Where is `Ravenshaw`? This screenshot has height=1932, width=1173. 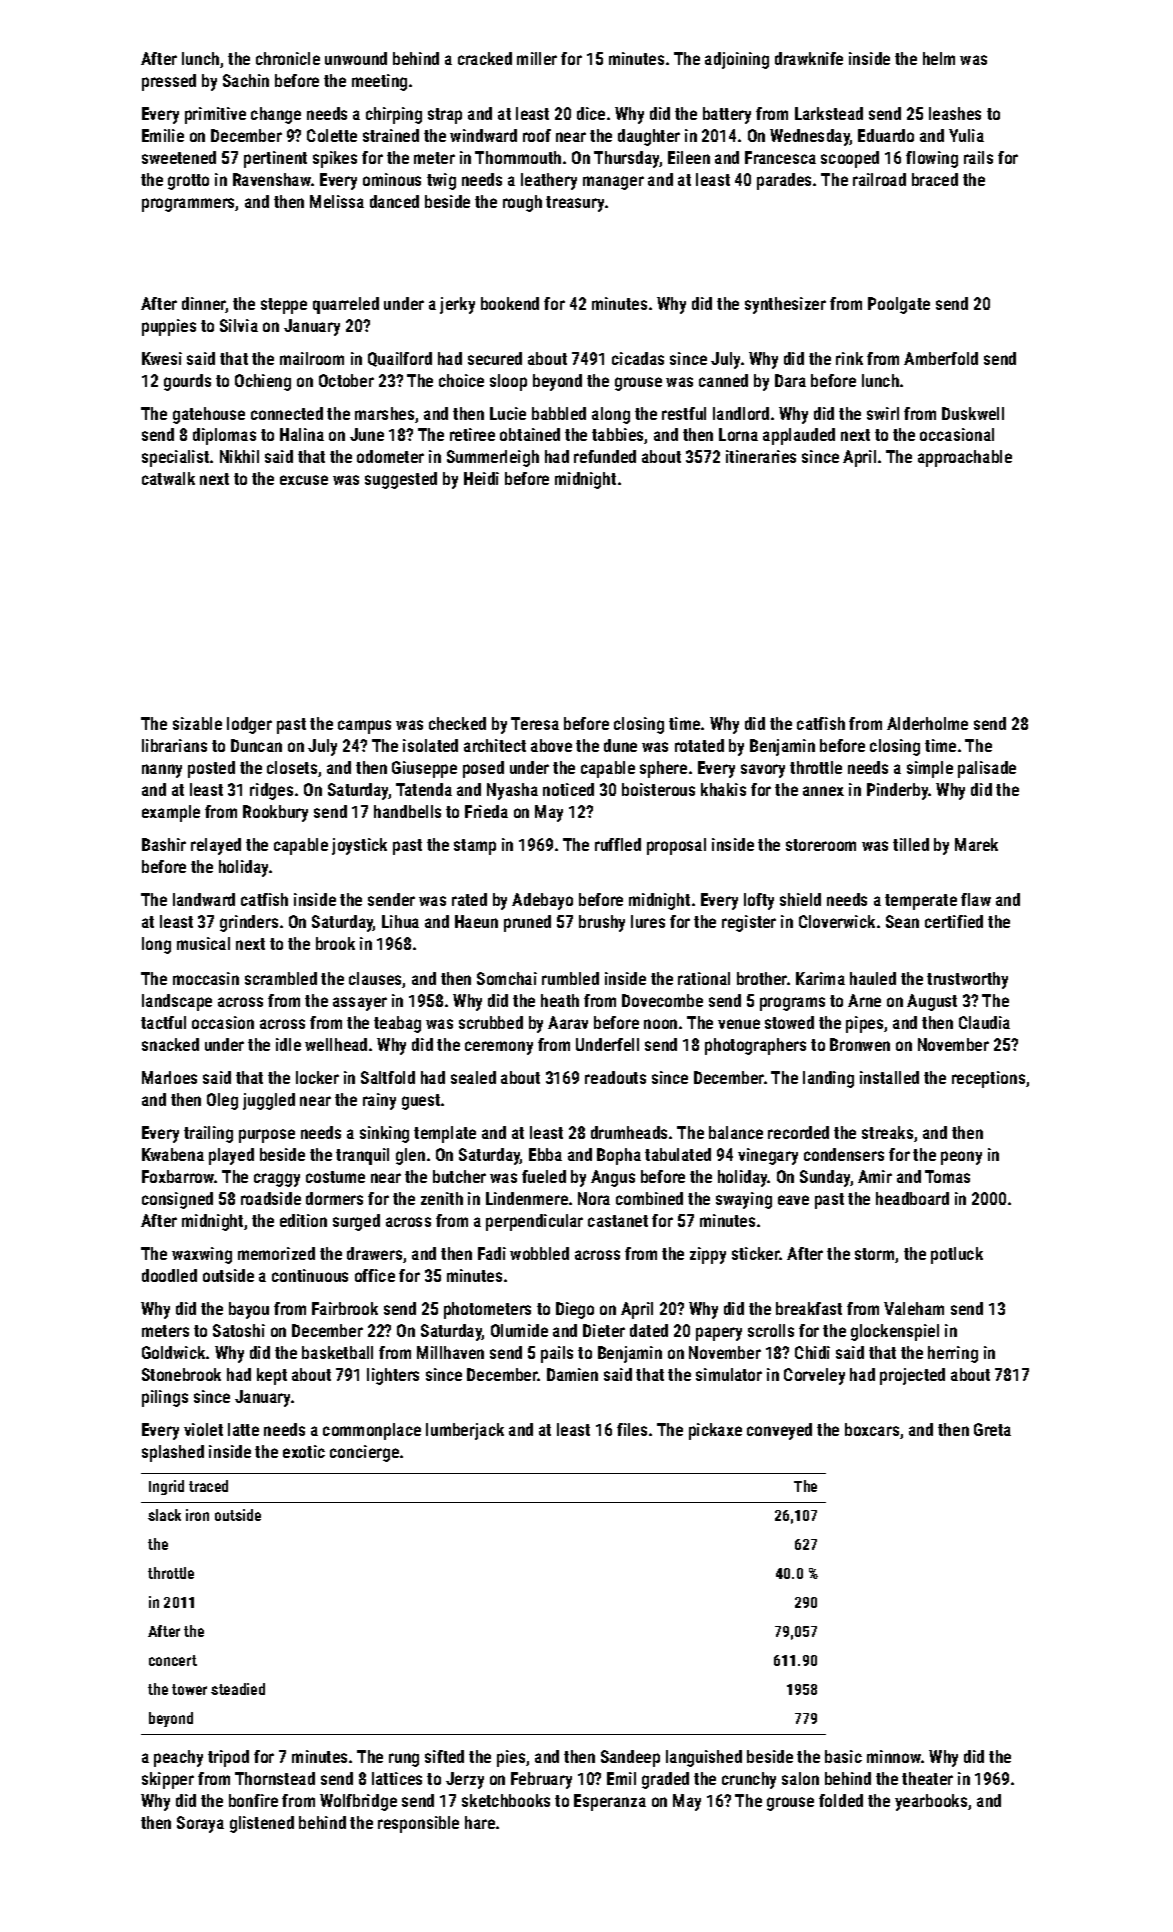 Ravenshaw is located at coordinates (272, 179).
